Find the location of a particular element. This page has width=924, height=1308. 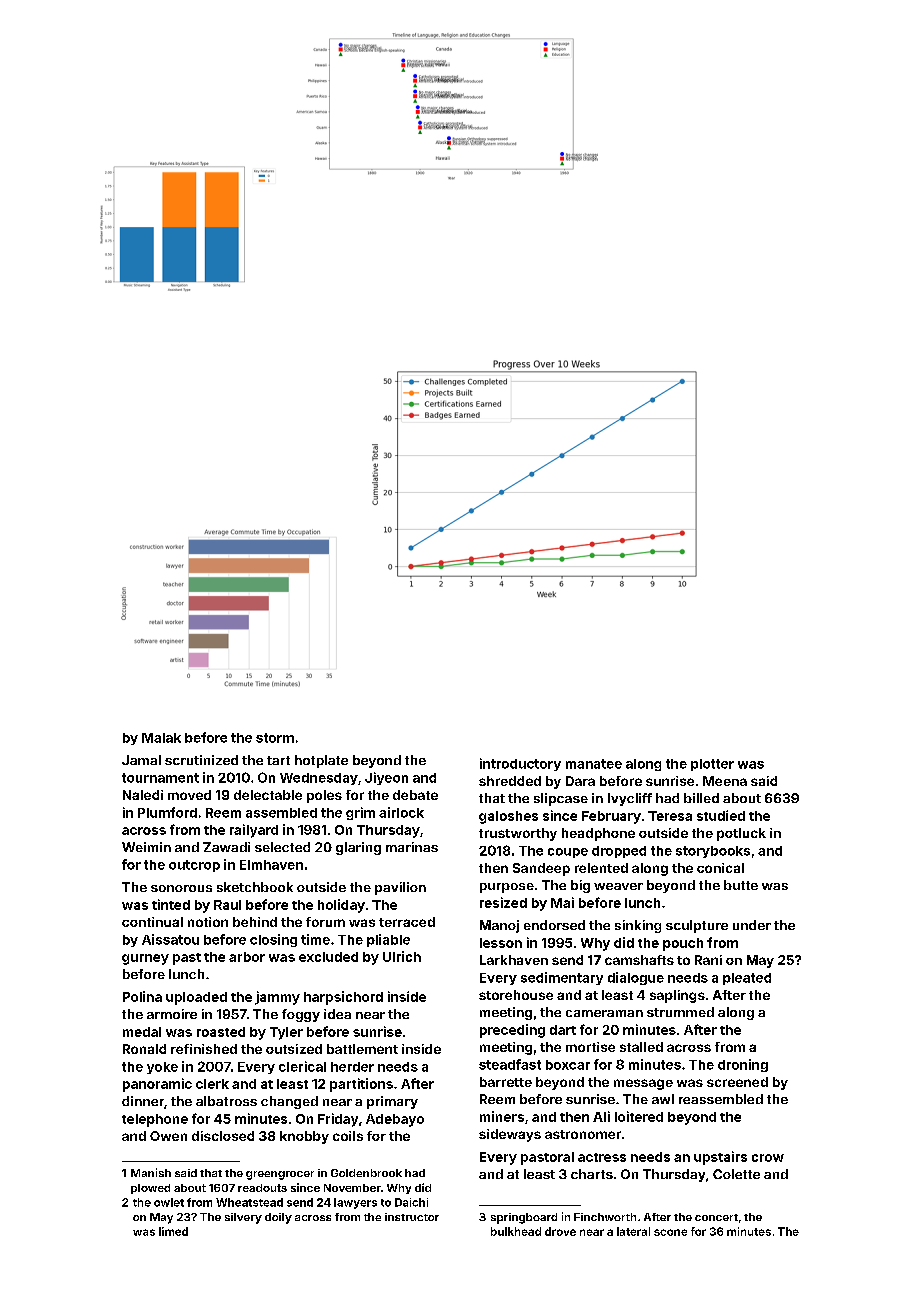

Jiyeon is located at coordinates (386, 778).
